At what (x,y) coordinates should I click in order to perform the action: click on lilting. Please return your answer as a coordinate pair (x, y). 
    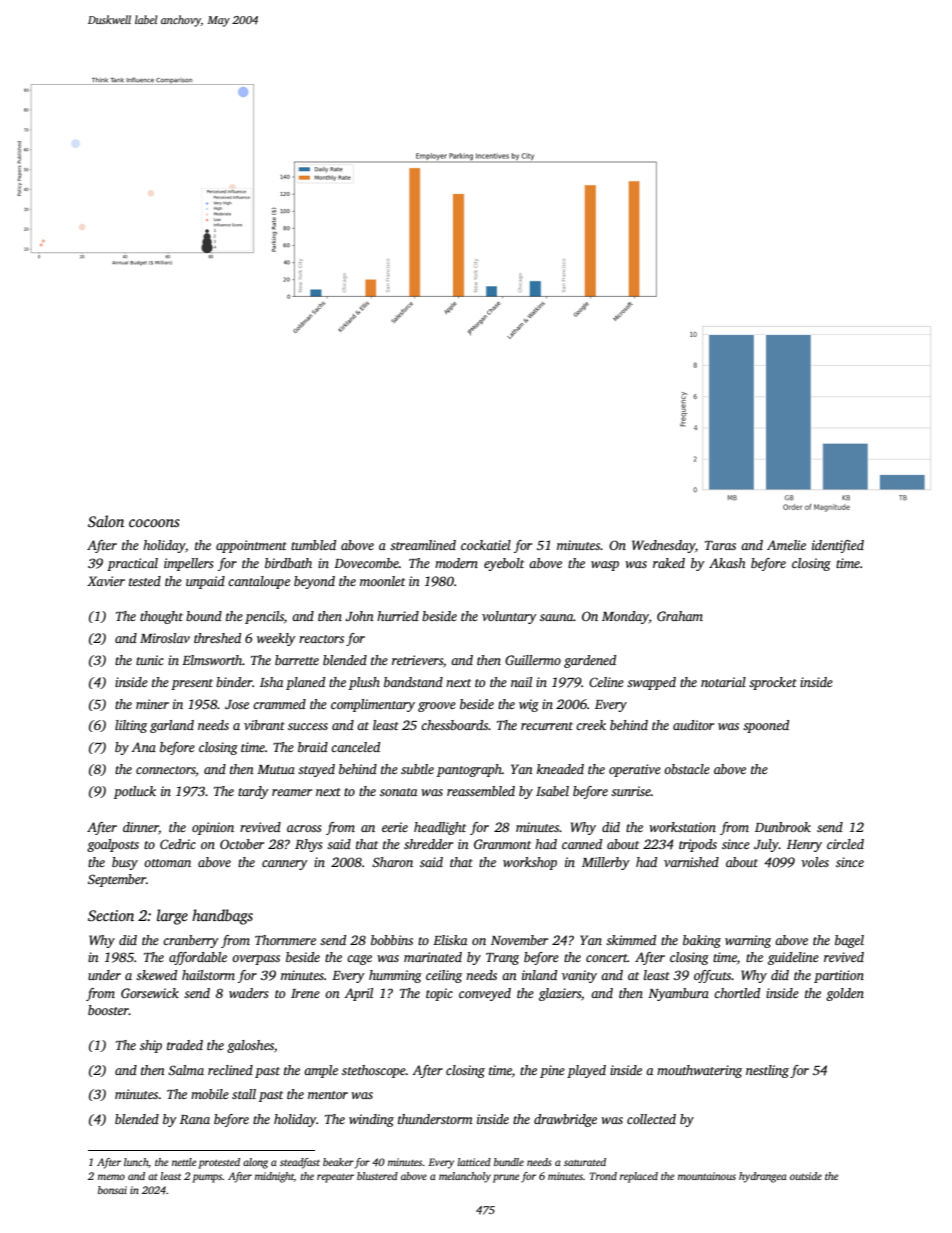
    Looking at the image, I should click on (131, 726).
